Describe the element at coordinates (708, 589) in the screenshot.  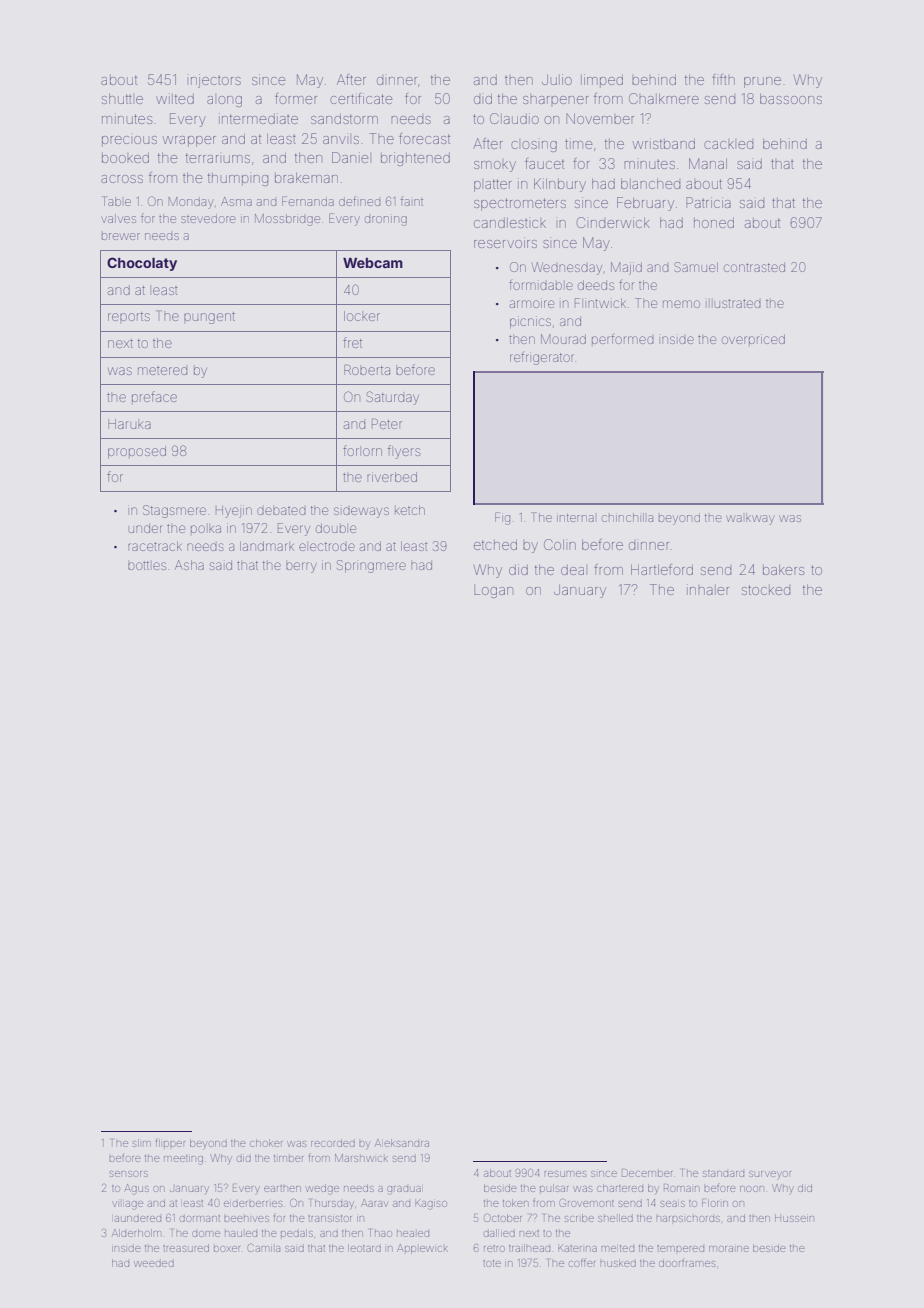
I see `inhaler` at that location.
